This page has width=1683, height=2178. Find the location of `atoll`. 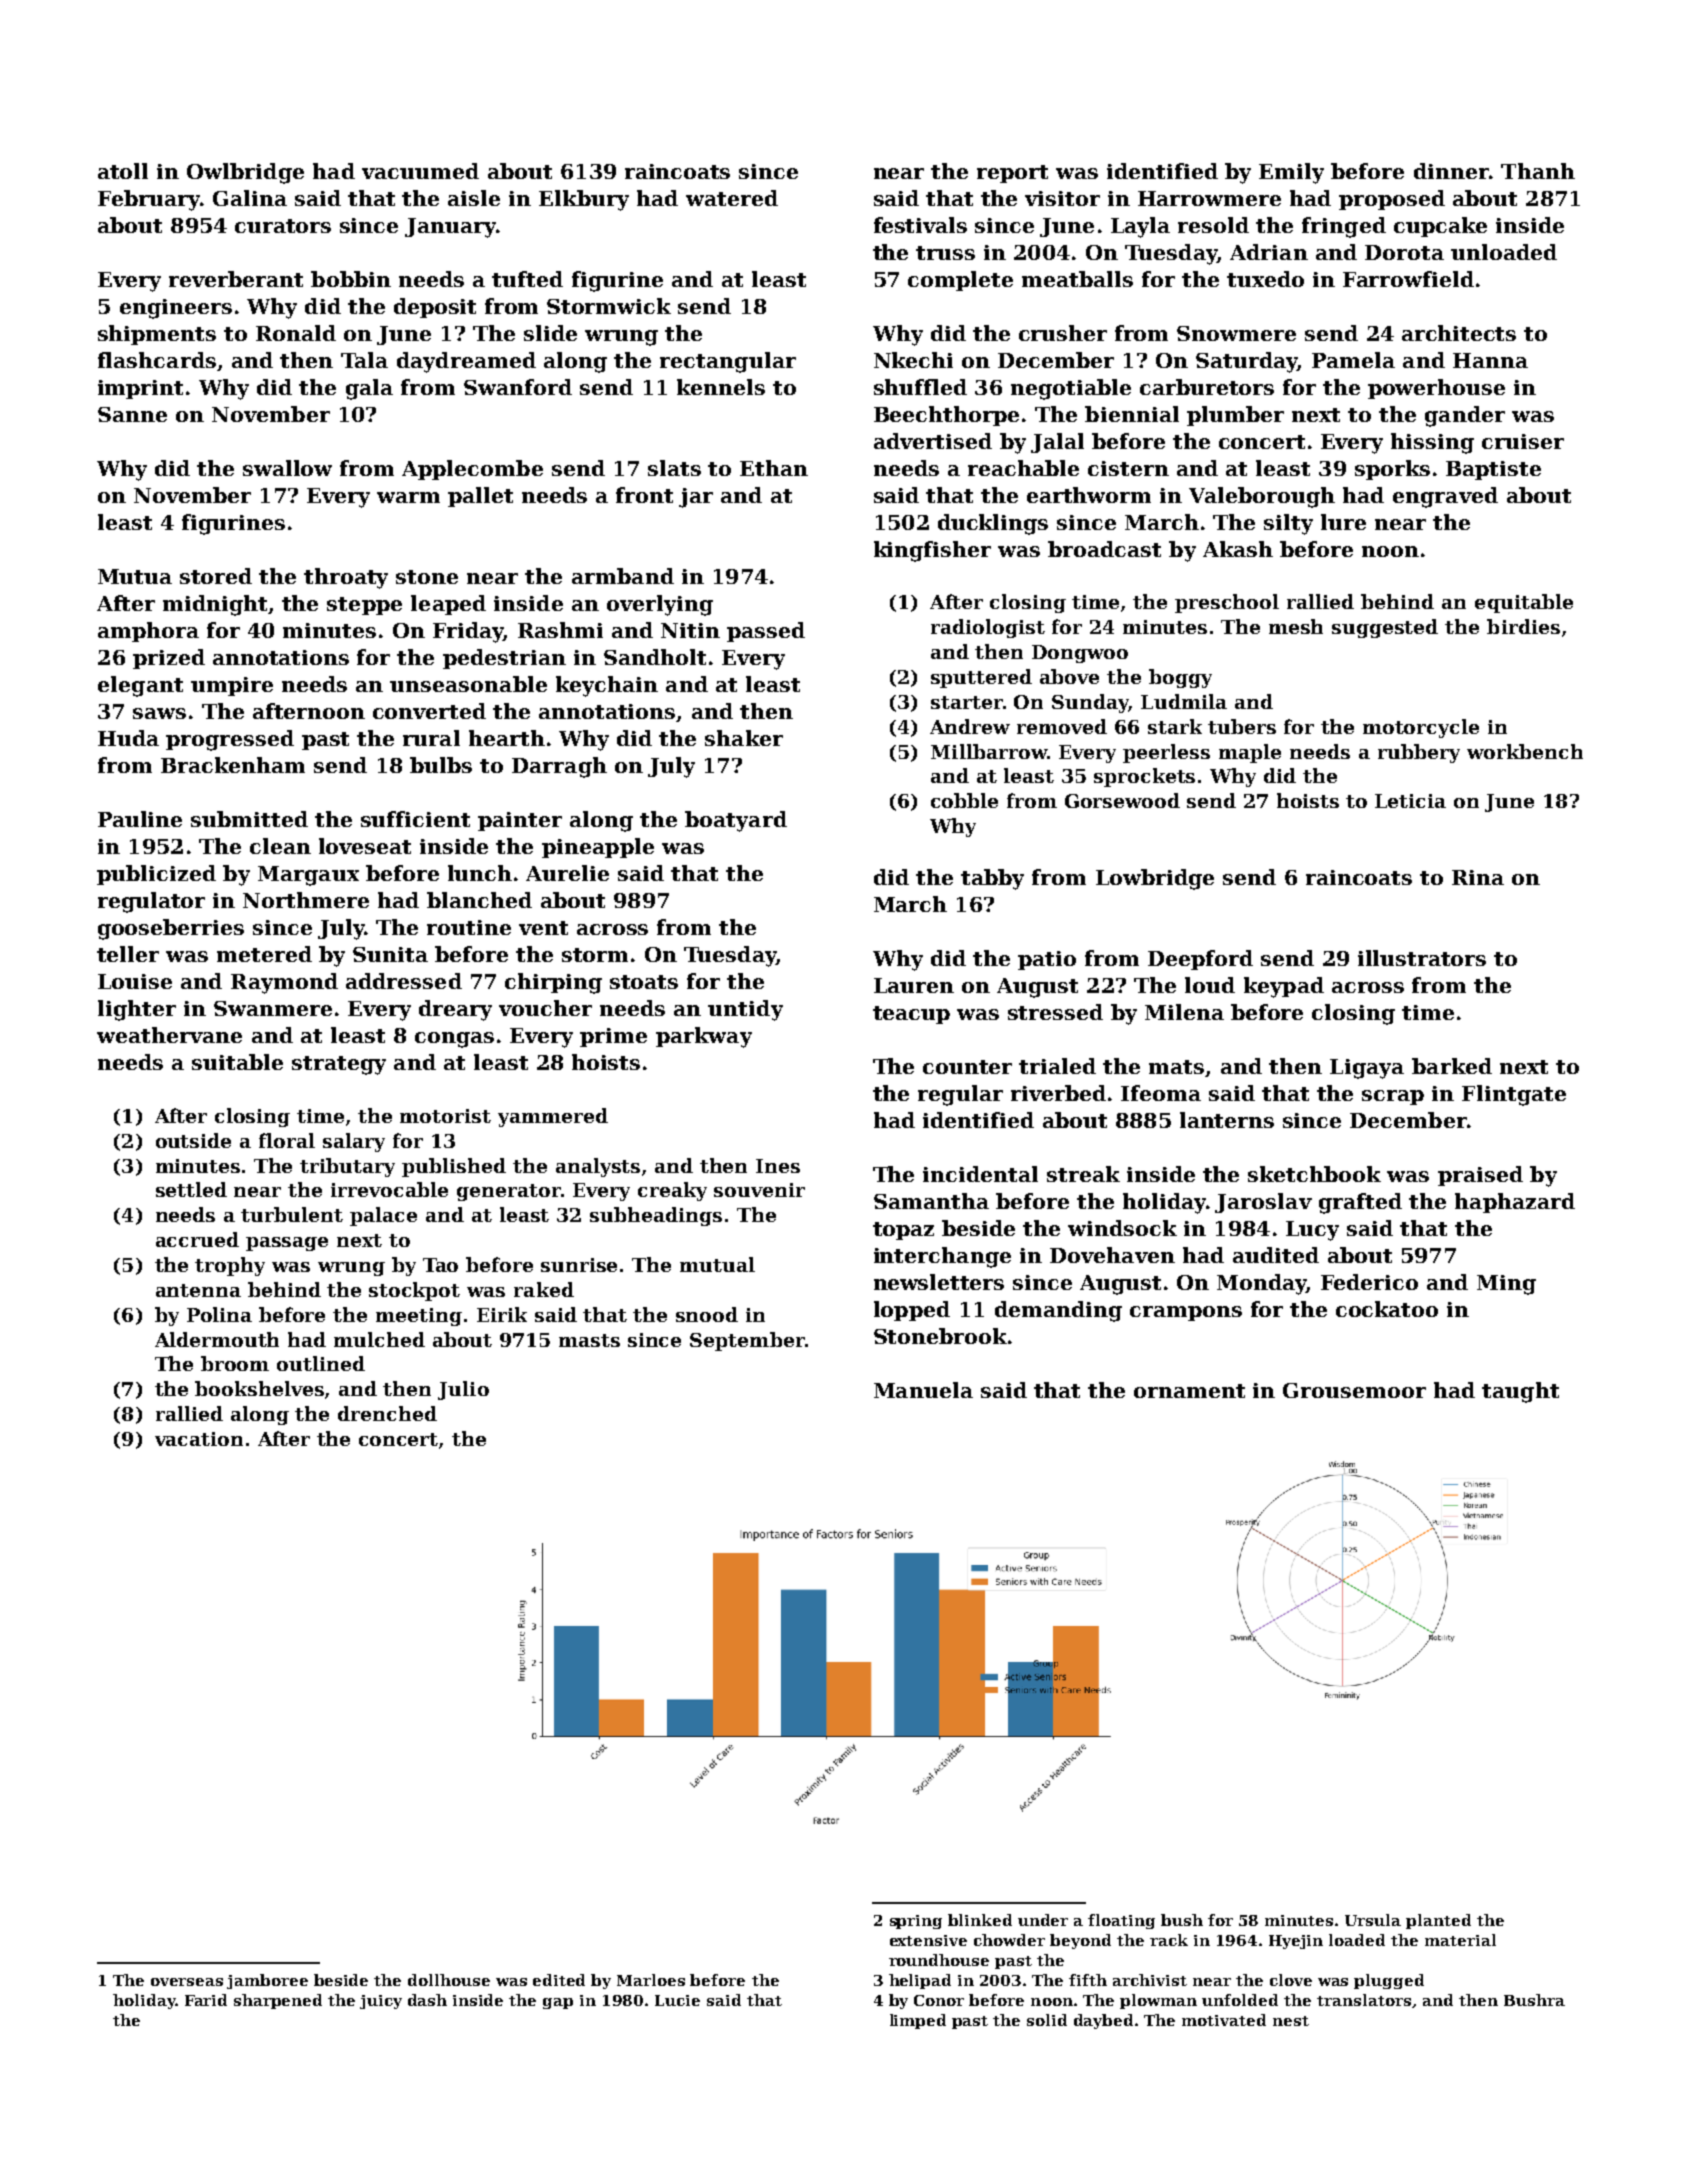

atoll is located at coordinates (123, 171).
